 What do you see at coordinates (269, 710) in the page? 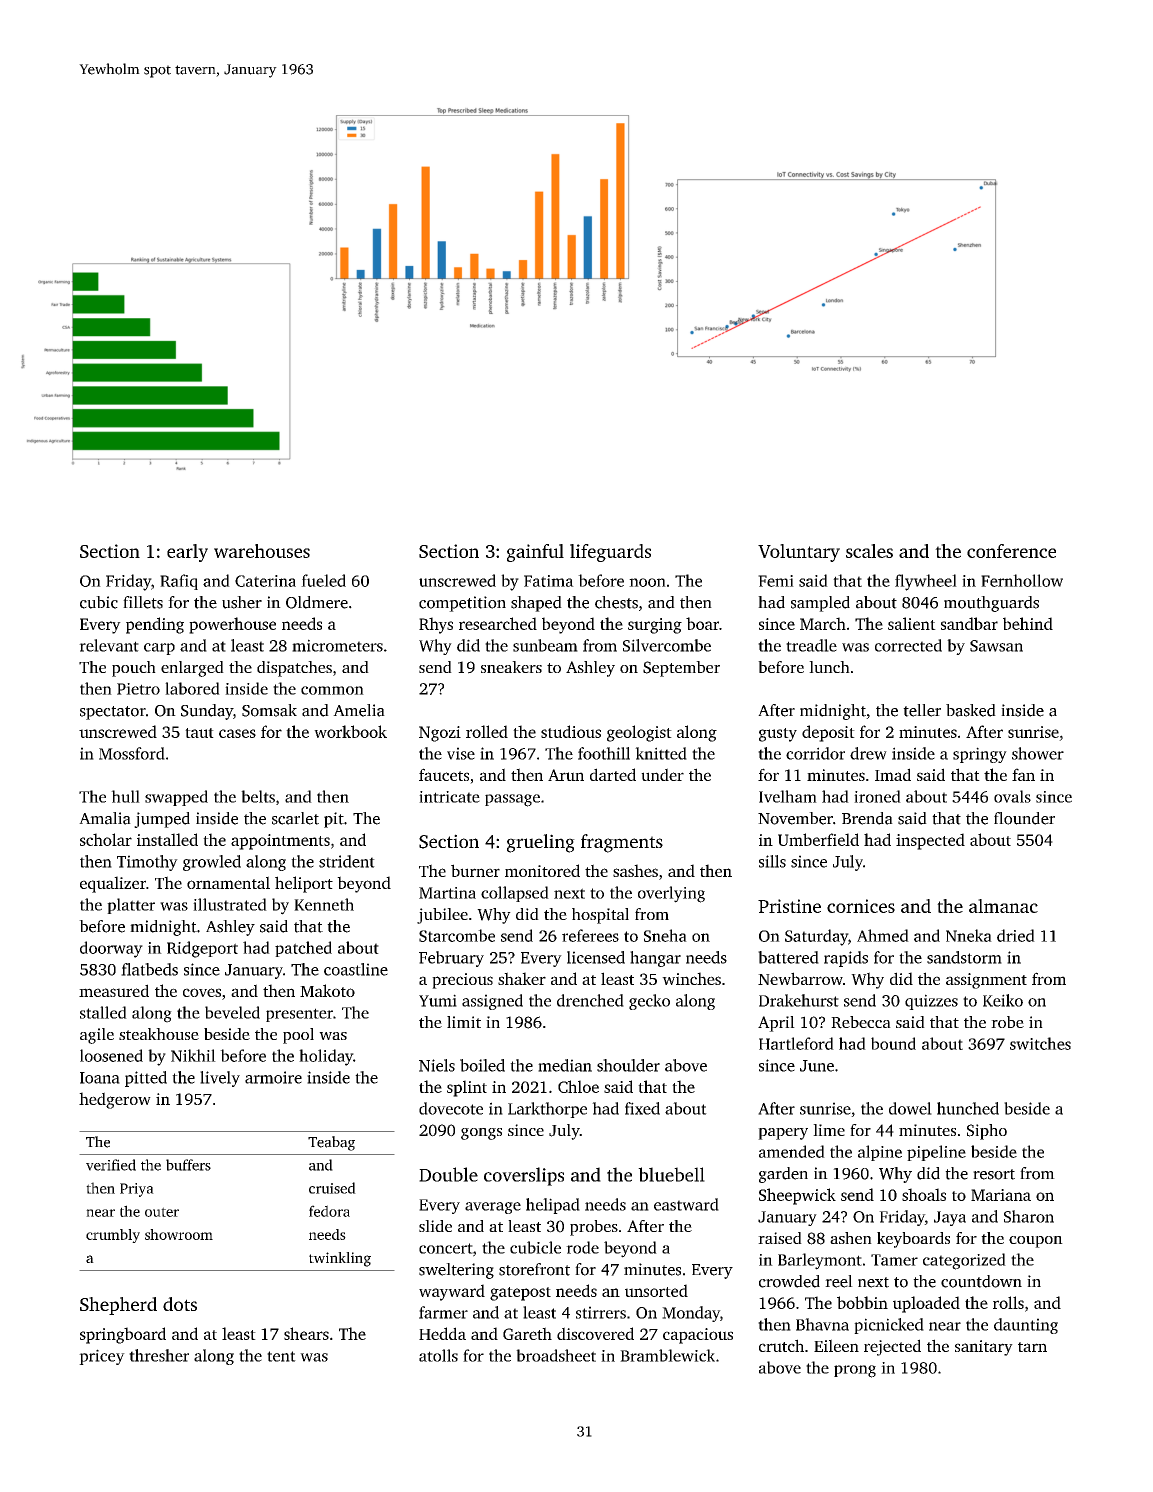
I see `Somsak` at bounding box center [269, 710].
